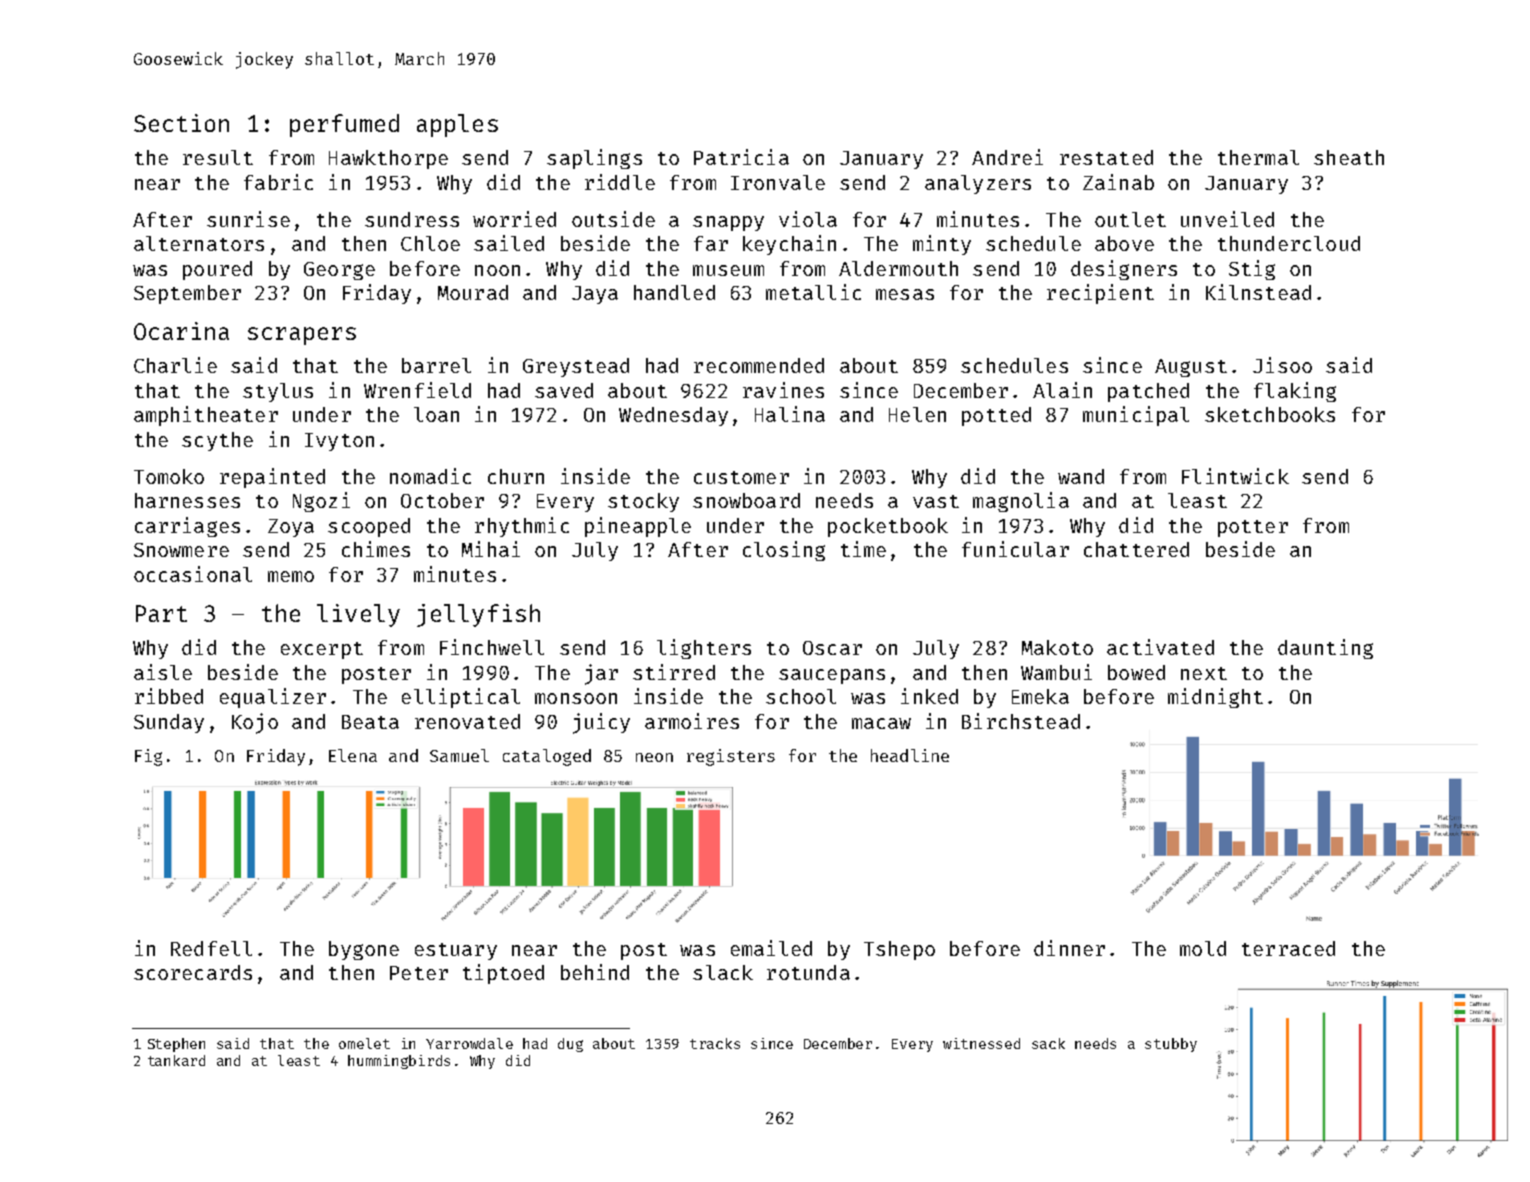 The height and width of the screenshot is (1182, 1530). What do you see at coordinates (514, 219) in the screenshot?
I see `worried` at bounding box center [514, 219].
